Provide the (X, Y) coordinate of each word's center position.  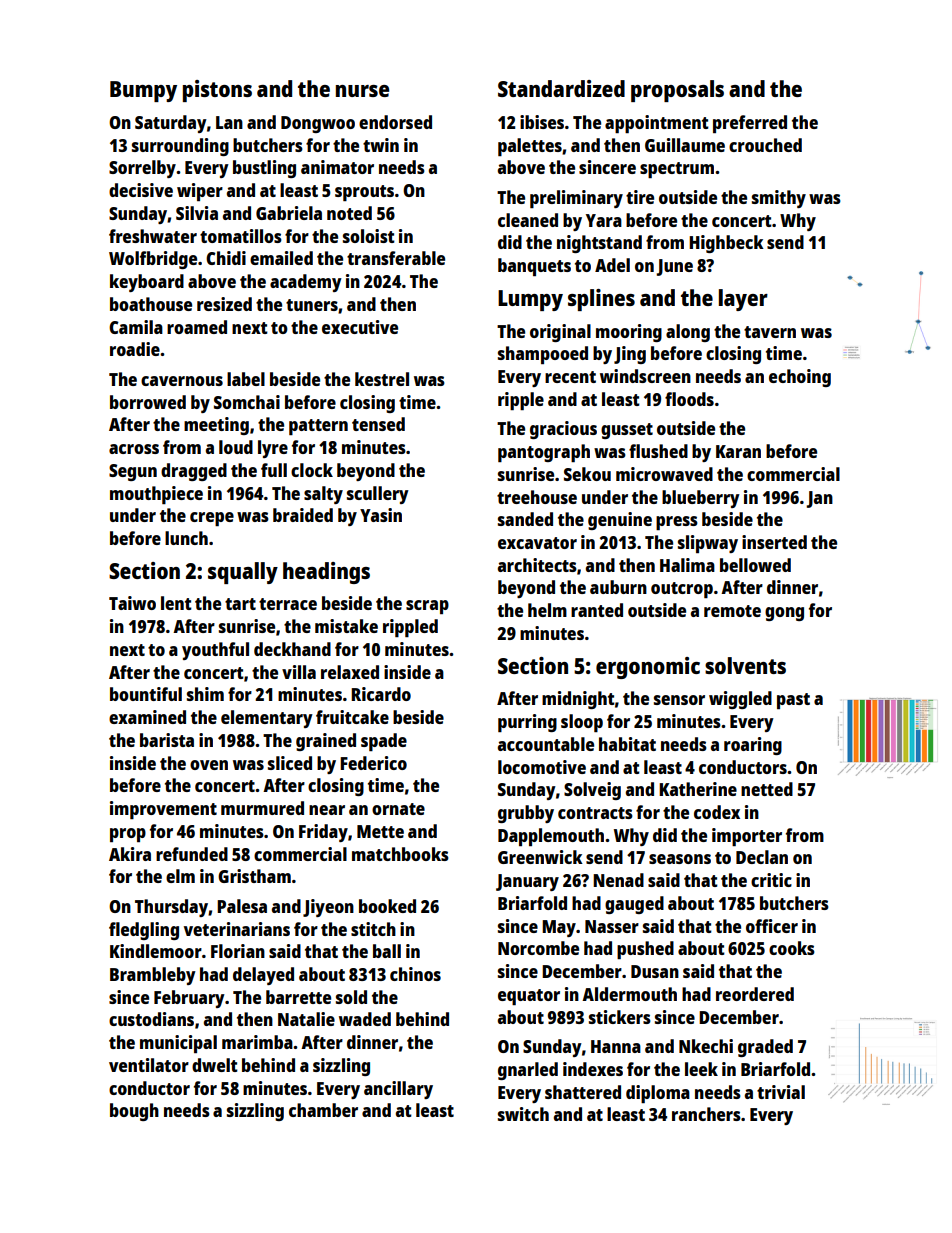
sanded (525, 519)
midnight (578, 700)
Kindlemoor (156, 951)
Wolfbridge (153, 260)
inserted (774, 542)
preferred (750, 124)
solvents (745, 665)
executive (360, 327)
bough (134, 1112)
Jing (630, 355)
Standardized (561, 88)
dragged (194, 472)
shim (205, 694)
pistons (217, 91)
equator (529, 997)
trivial (781, 1092)
